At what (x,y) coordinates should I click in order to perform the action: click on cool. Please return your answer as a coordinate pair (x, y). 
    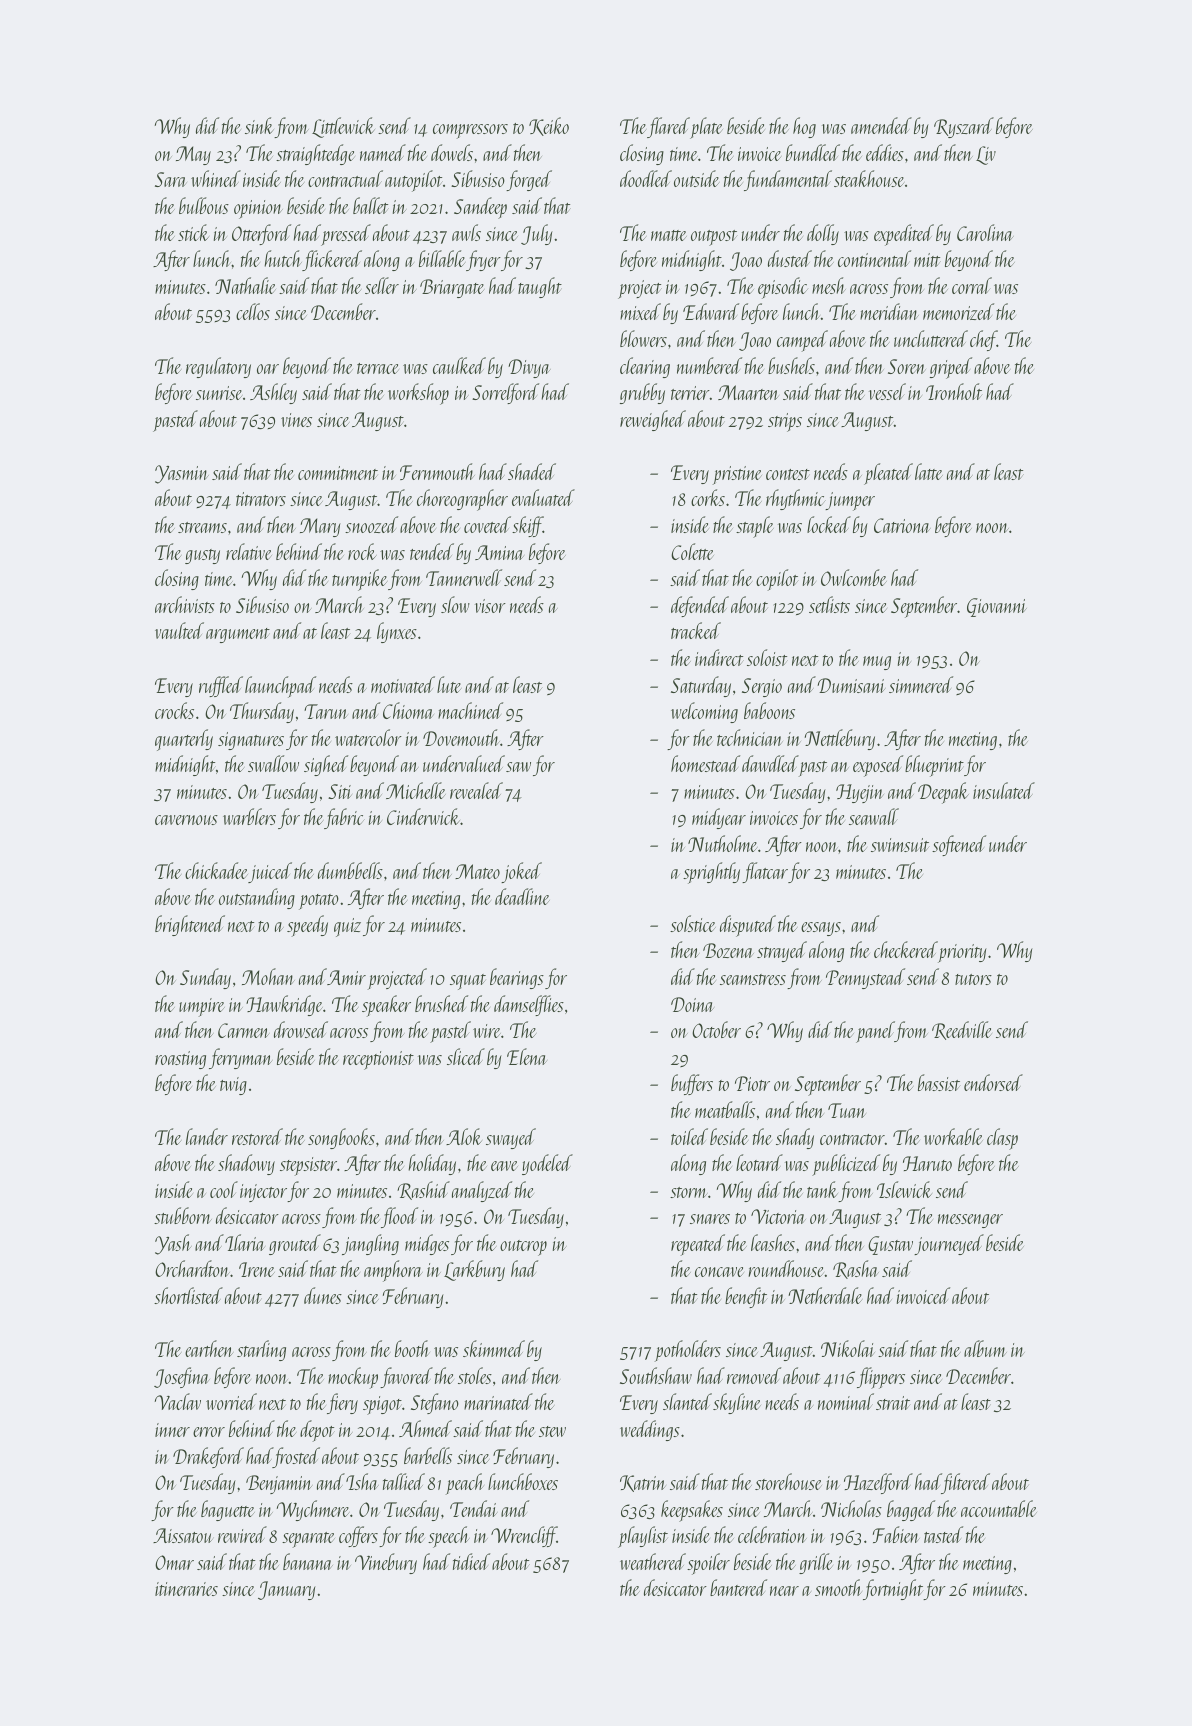
    Looking at the image, I should click on (224, 1189).
